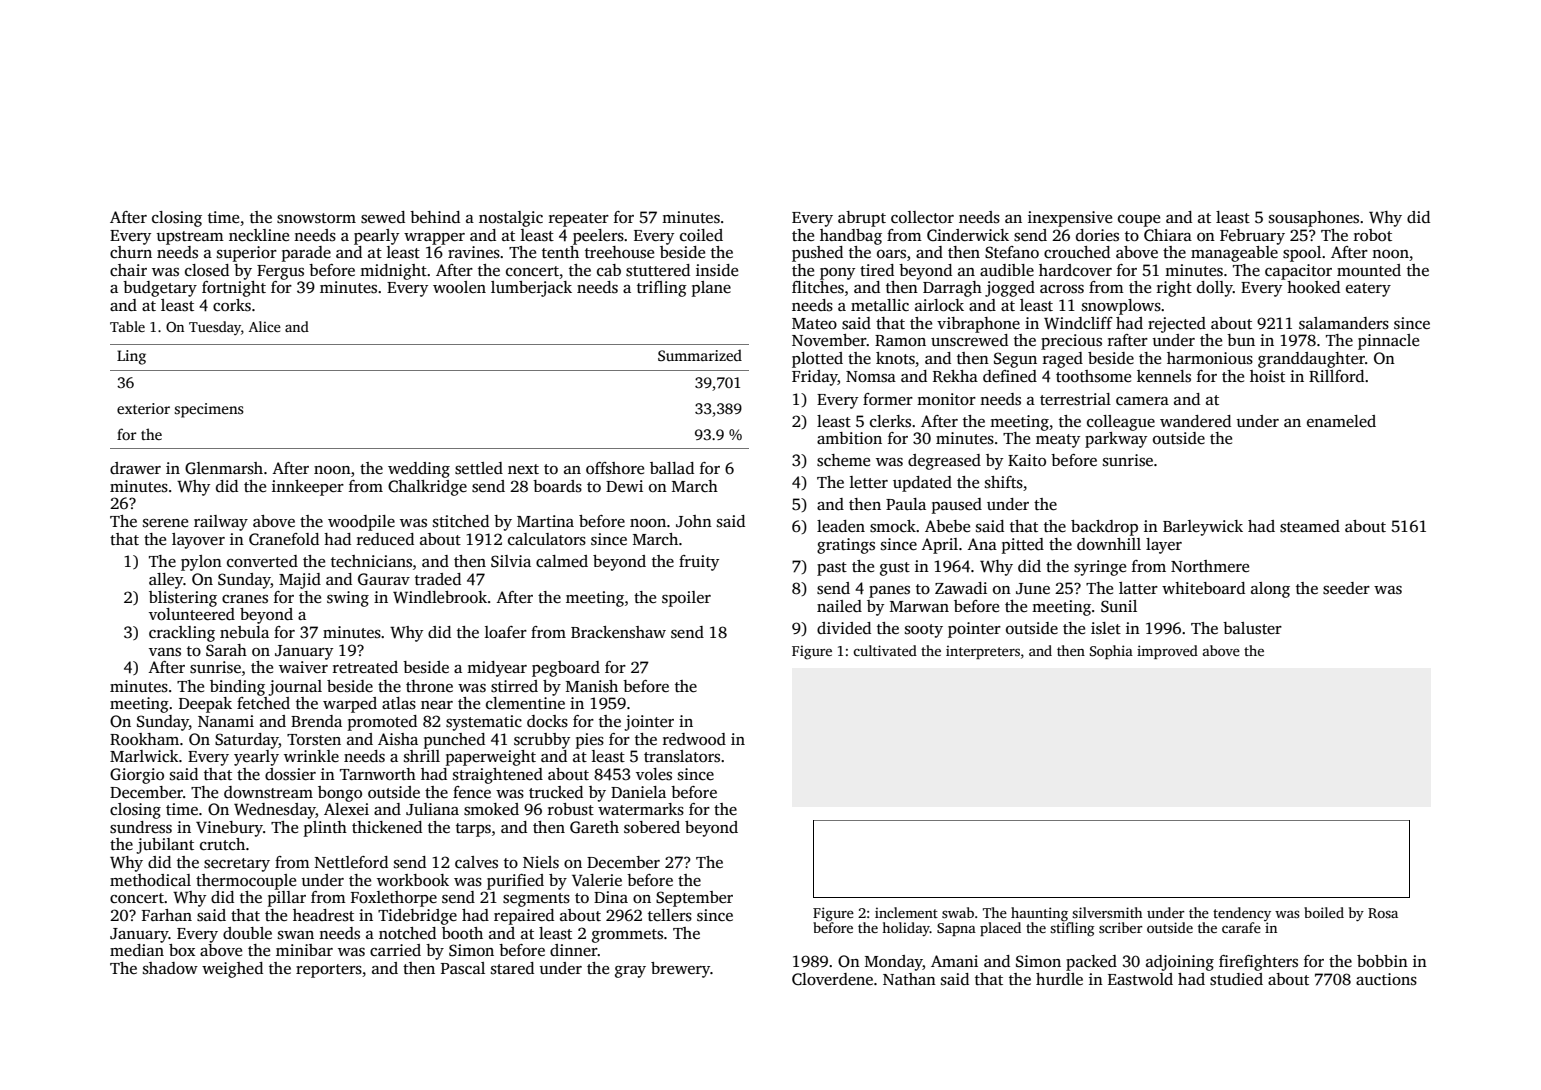 This screenshot has width=1541, height=1090. Describe the element at coordinates (1252, 628) in the screenshot. I see `baluster` at that location.
